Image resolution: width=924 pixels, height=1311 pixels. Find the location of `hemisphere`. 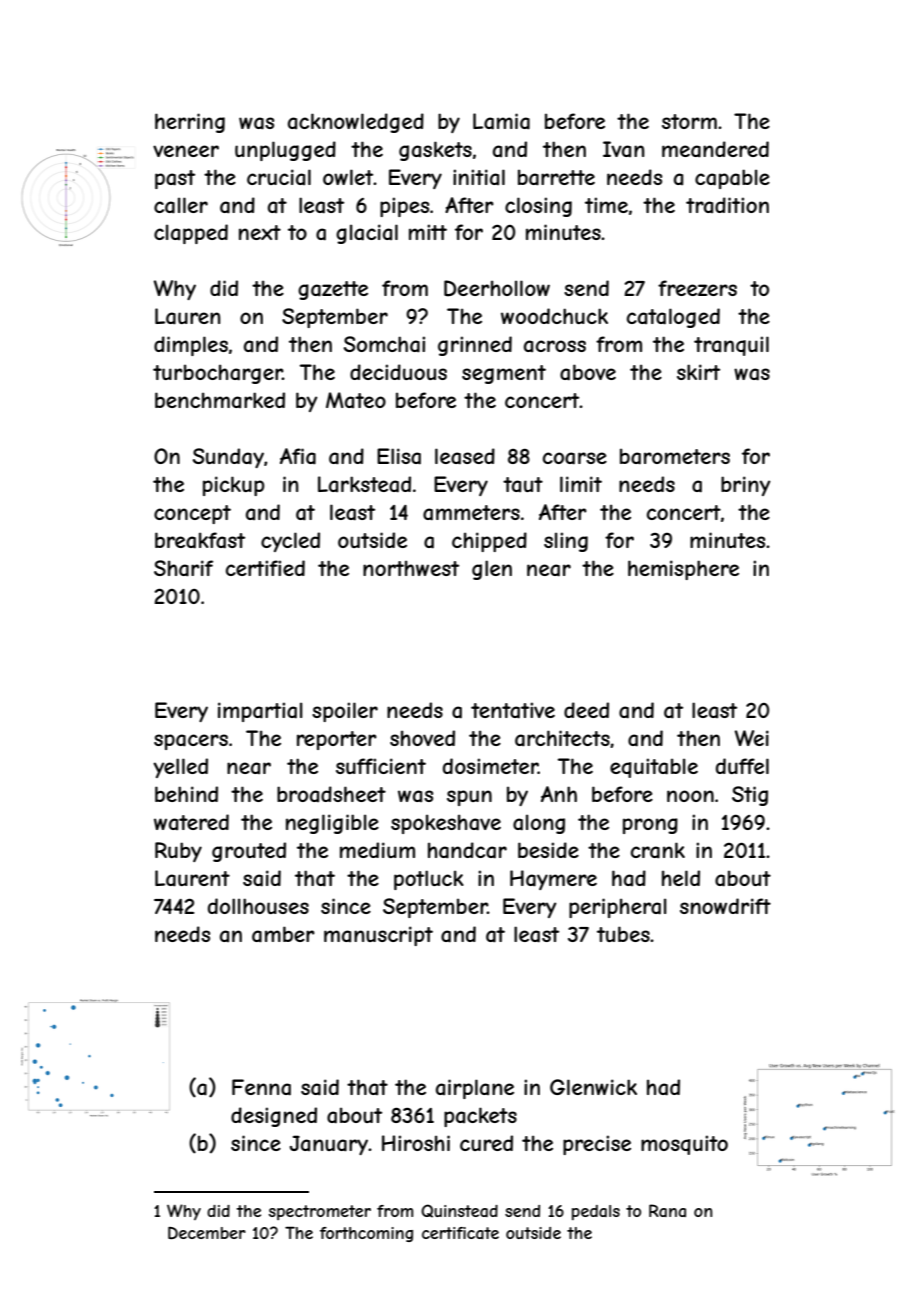

hemisphere is located at coordinates (683, 570).
